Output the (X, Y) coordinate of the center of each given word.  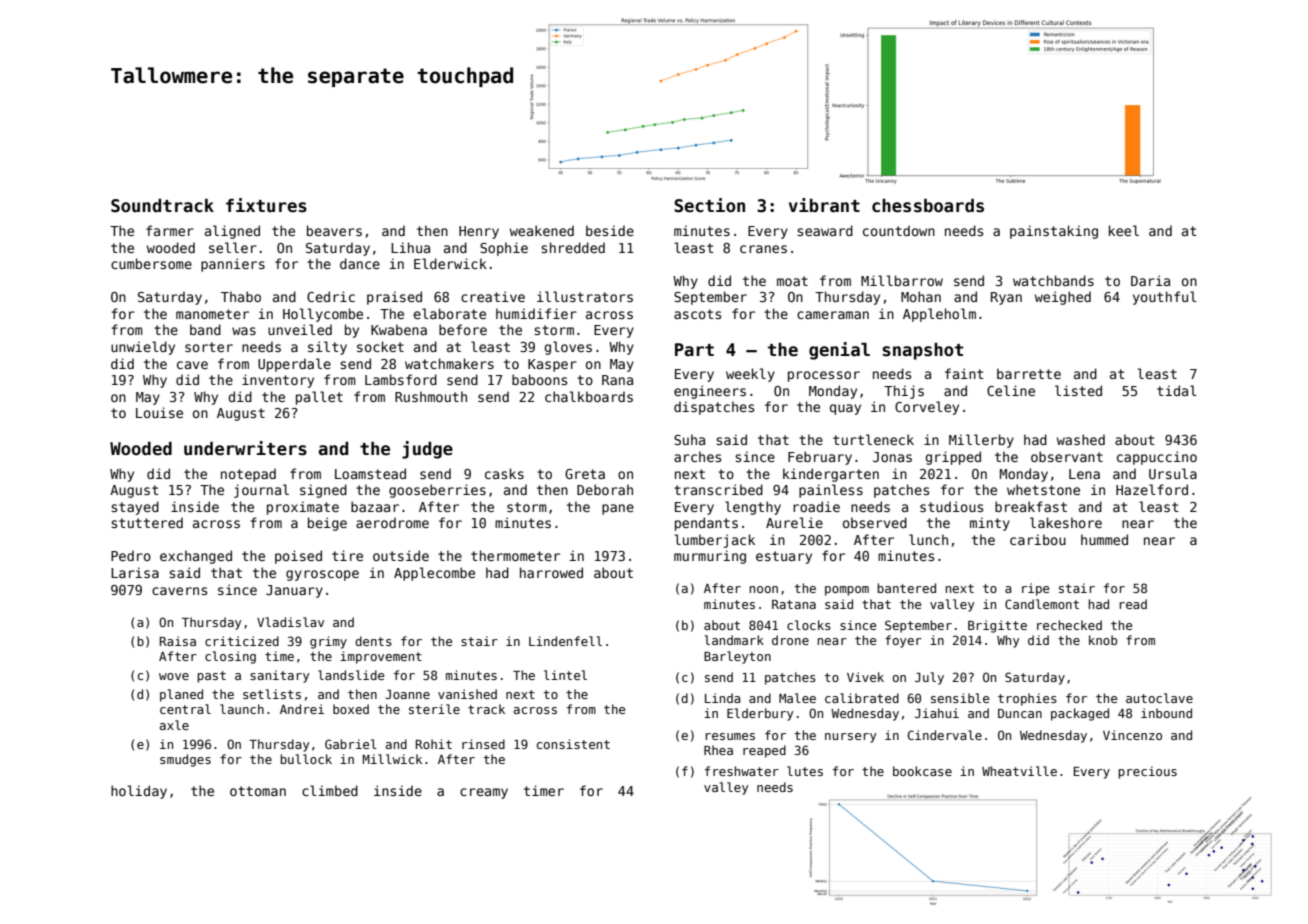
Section (709, 205)
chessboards (928, 206)
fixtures (266, 205)
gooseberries (437, 491)
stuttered (147, 522)
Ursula (1173, 473)
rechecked (1069, 625)
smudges (185, 760)
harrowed (551, 572)
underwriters (245, 448)
